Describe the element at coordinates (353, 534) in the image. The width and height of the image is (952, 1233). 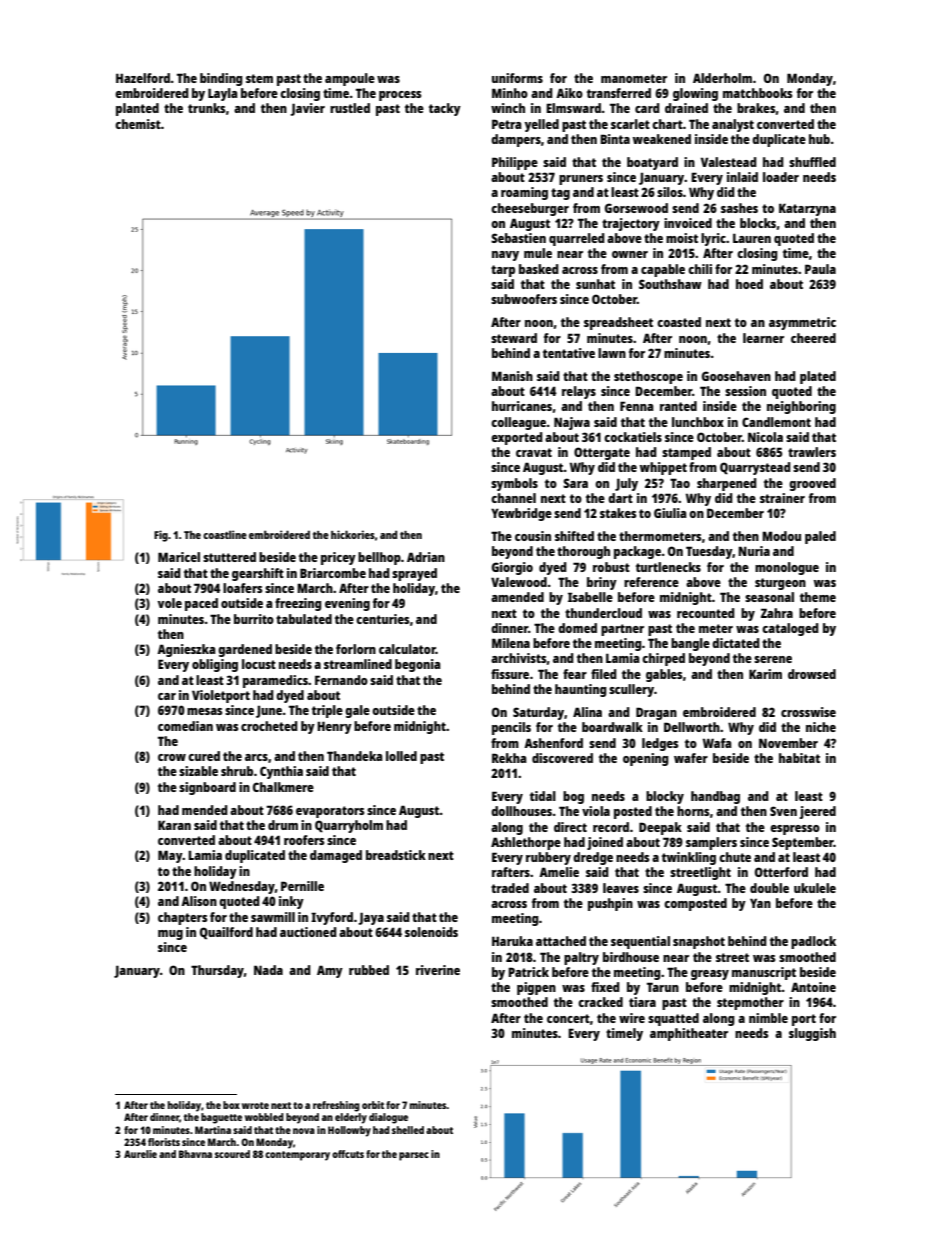
I see `hickories` at that location.
